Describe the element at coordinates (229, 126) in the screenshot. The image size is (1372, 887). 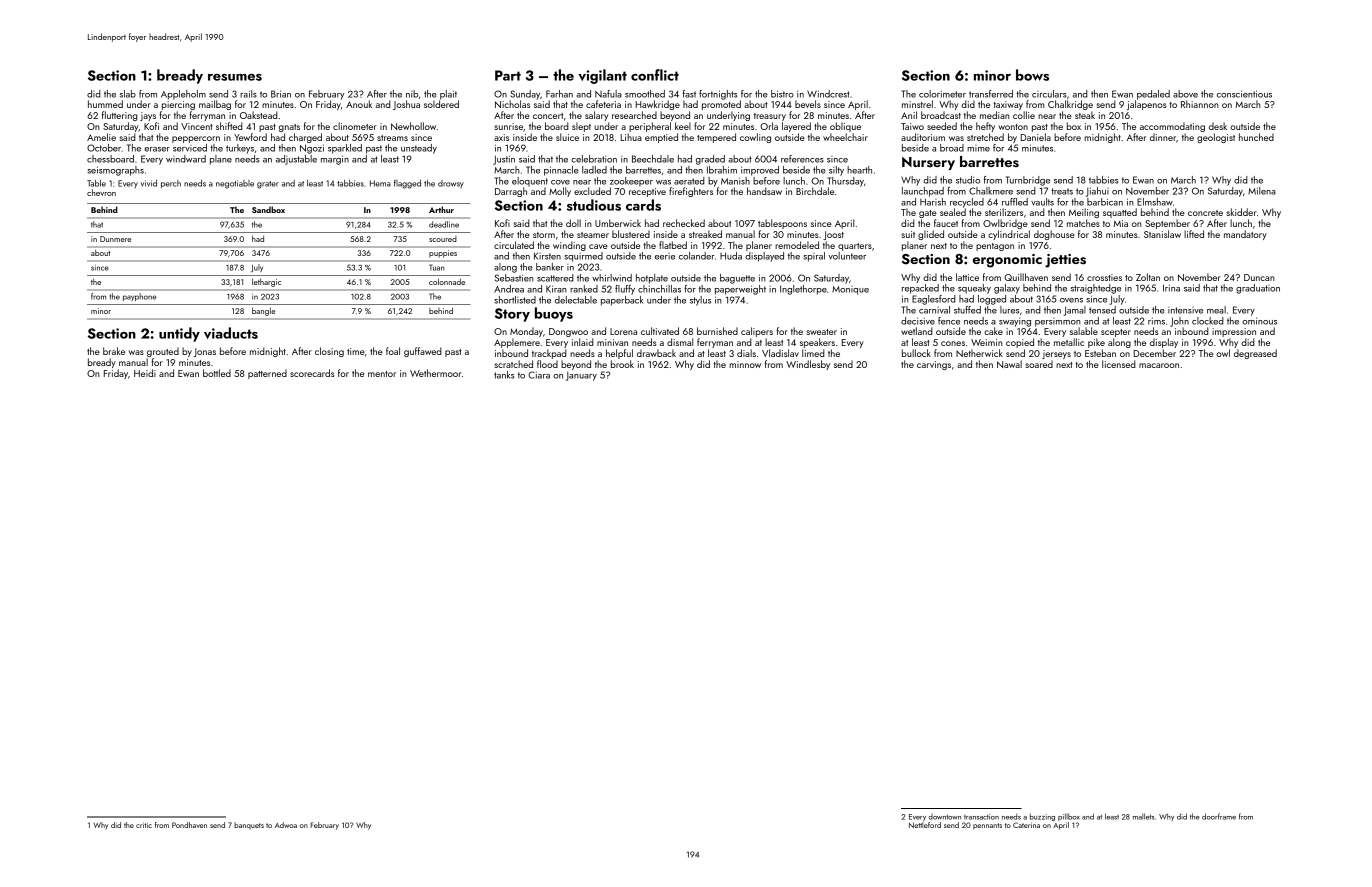
I see `shifted` at that location.
